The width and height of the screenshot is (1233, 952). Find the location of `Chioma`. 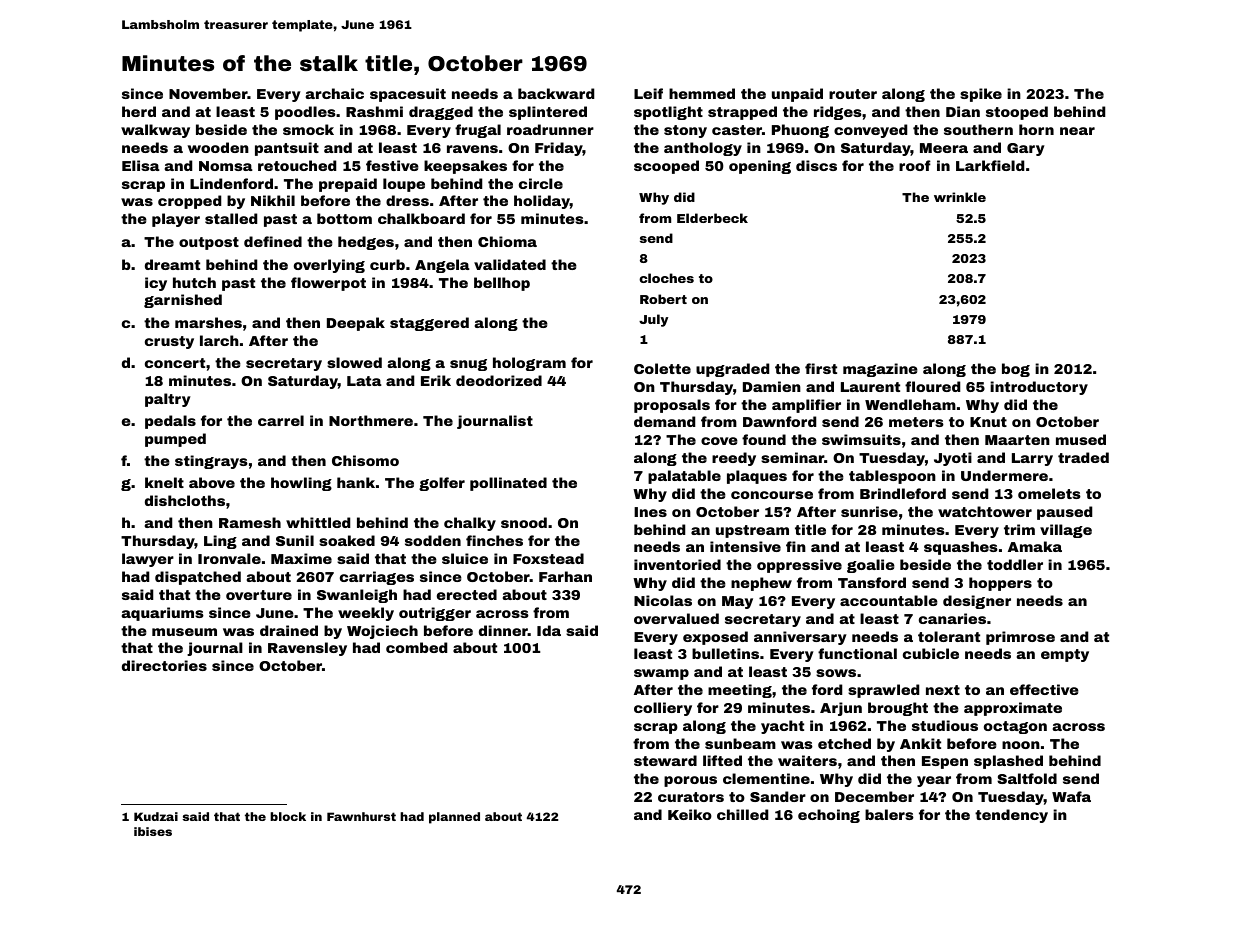

Chioma is located at coordinates (507, 241).
